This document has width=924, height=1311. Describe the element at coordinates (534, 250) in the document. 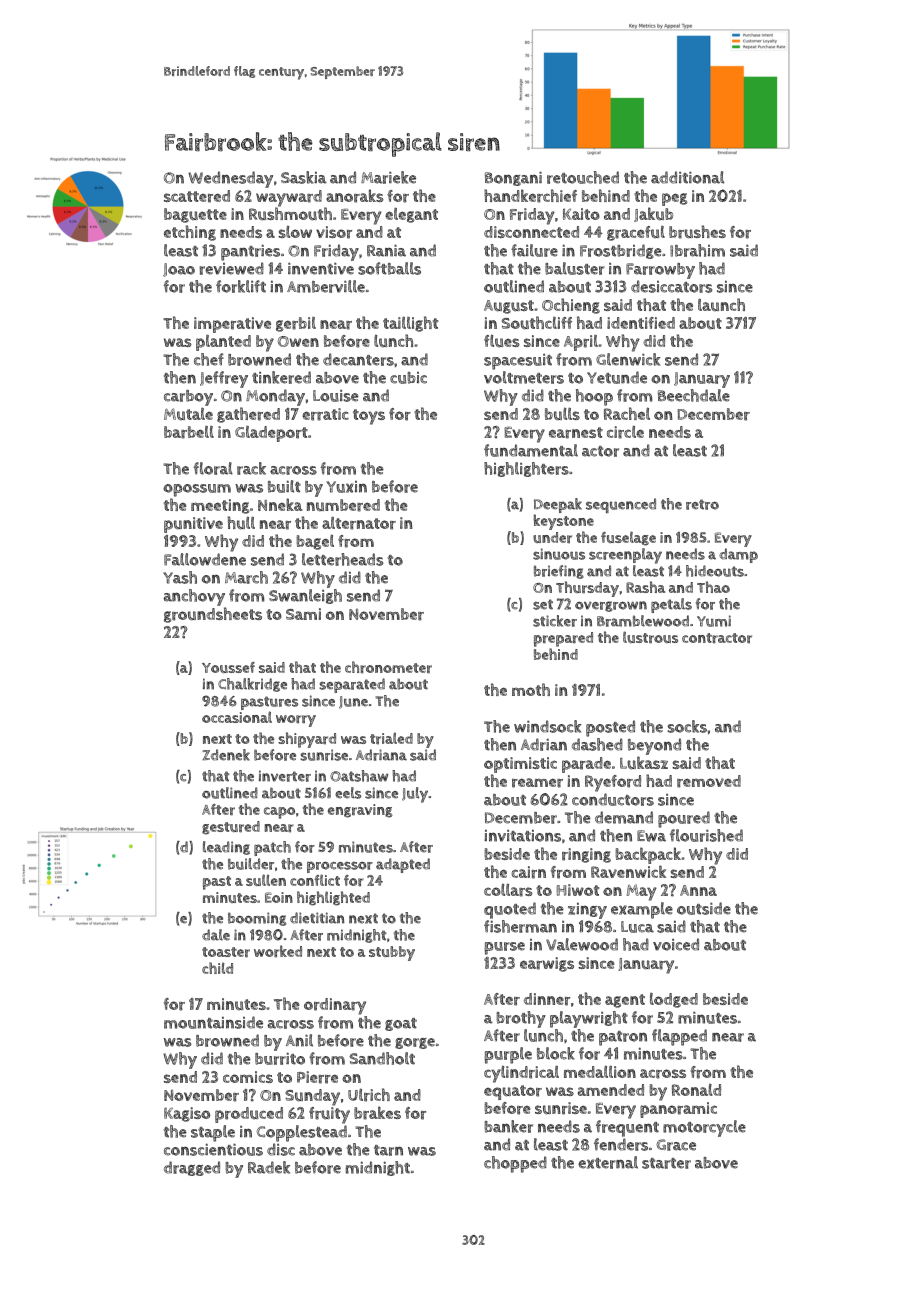

I see `failure` at that location.
